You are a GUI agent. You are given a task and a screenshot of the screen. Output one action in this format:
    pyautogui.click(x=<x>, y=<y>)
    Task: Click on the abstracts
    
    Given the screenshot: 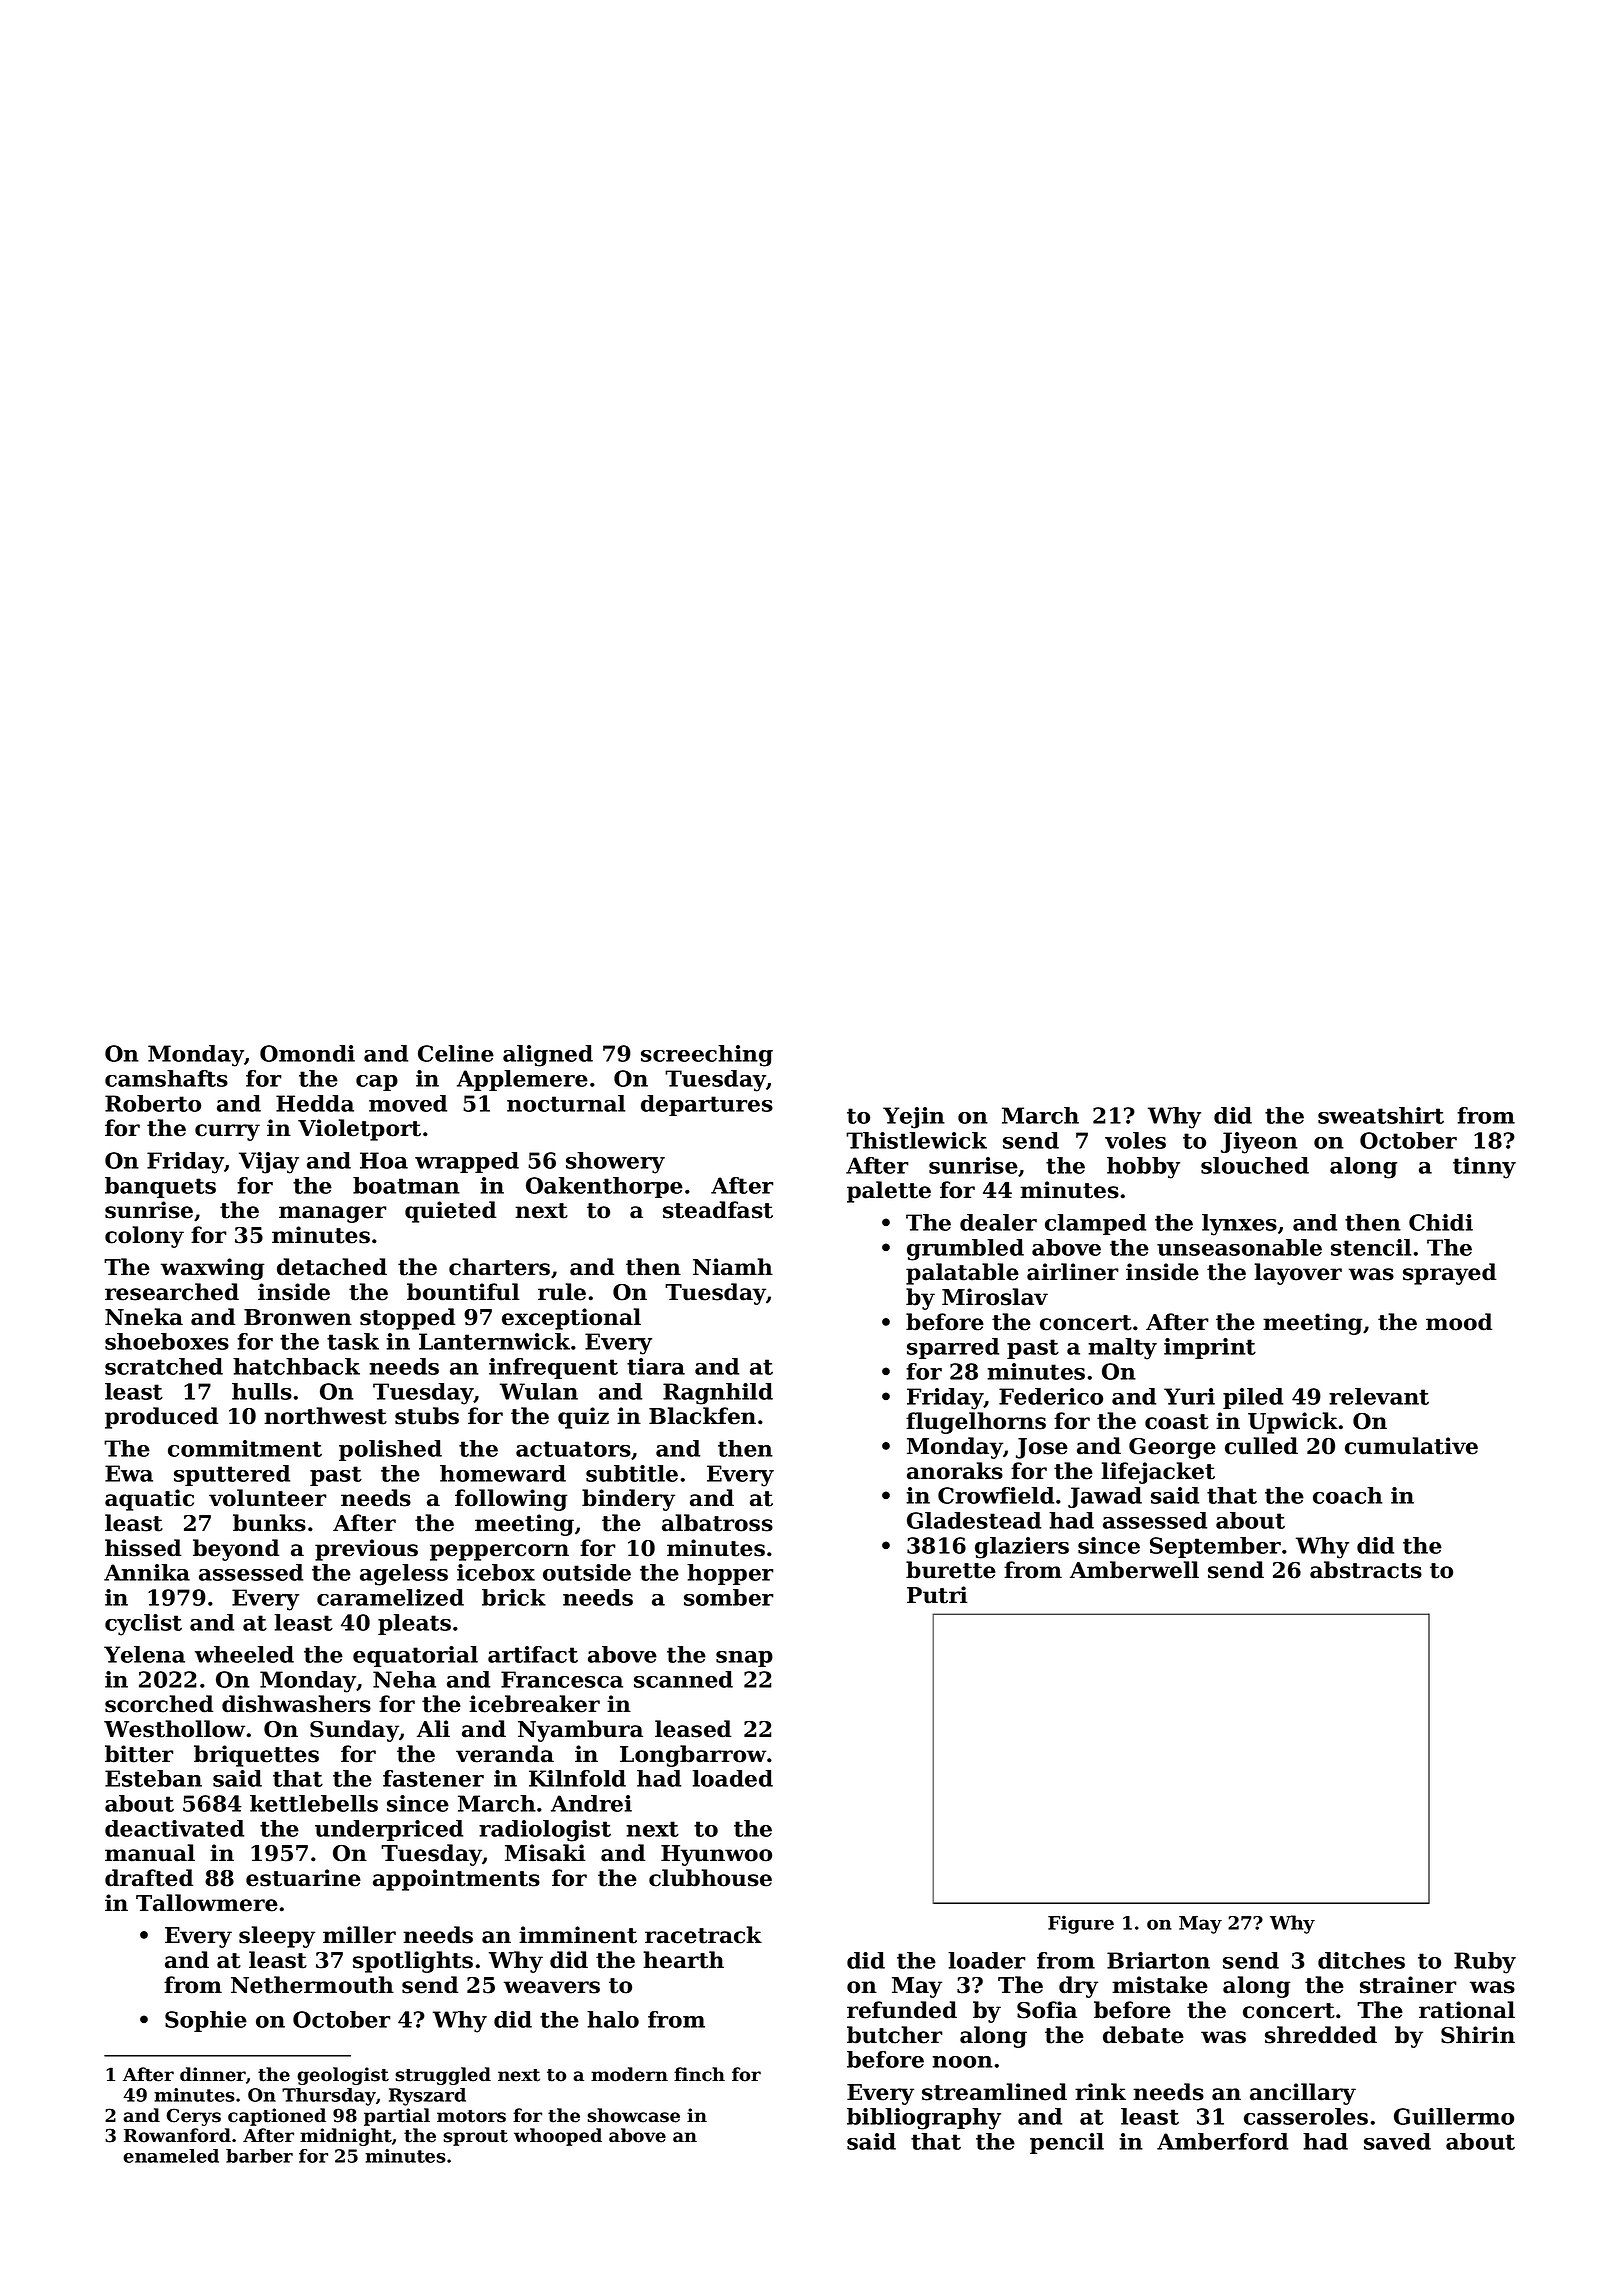 What is the action you would take?
    pyautogui.click(x=1366, y=1570)
